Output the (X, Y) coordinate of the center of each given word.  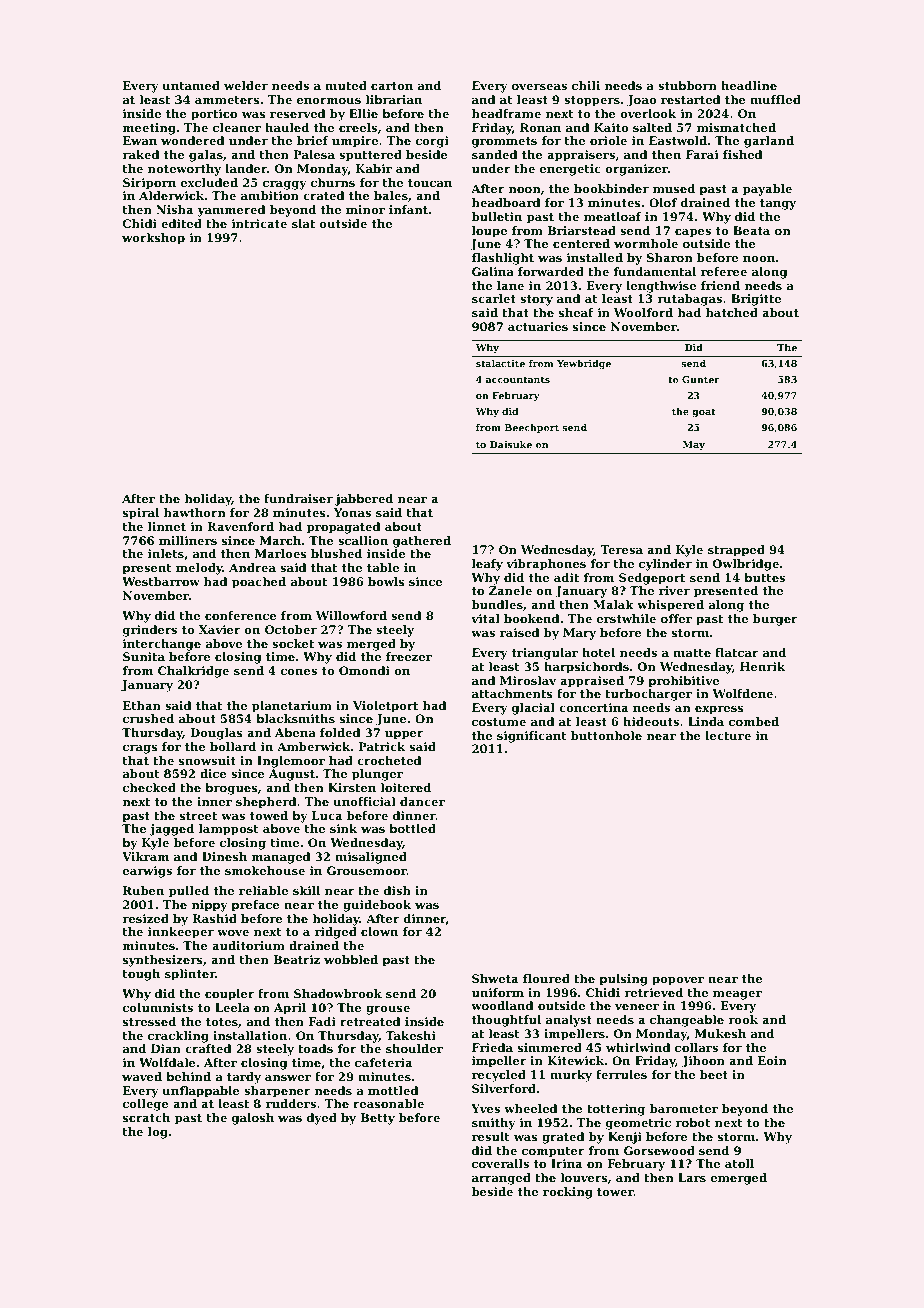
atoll (739, 1163)
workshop (153, 239)
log (158, 1133)
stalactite (500, 363)
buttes (764, 577)
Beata (751, 230)
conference (241, 615)
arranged (501, 1179)
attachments (512, 693)
